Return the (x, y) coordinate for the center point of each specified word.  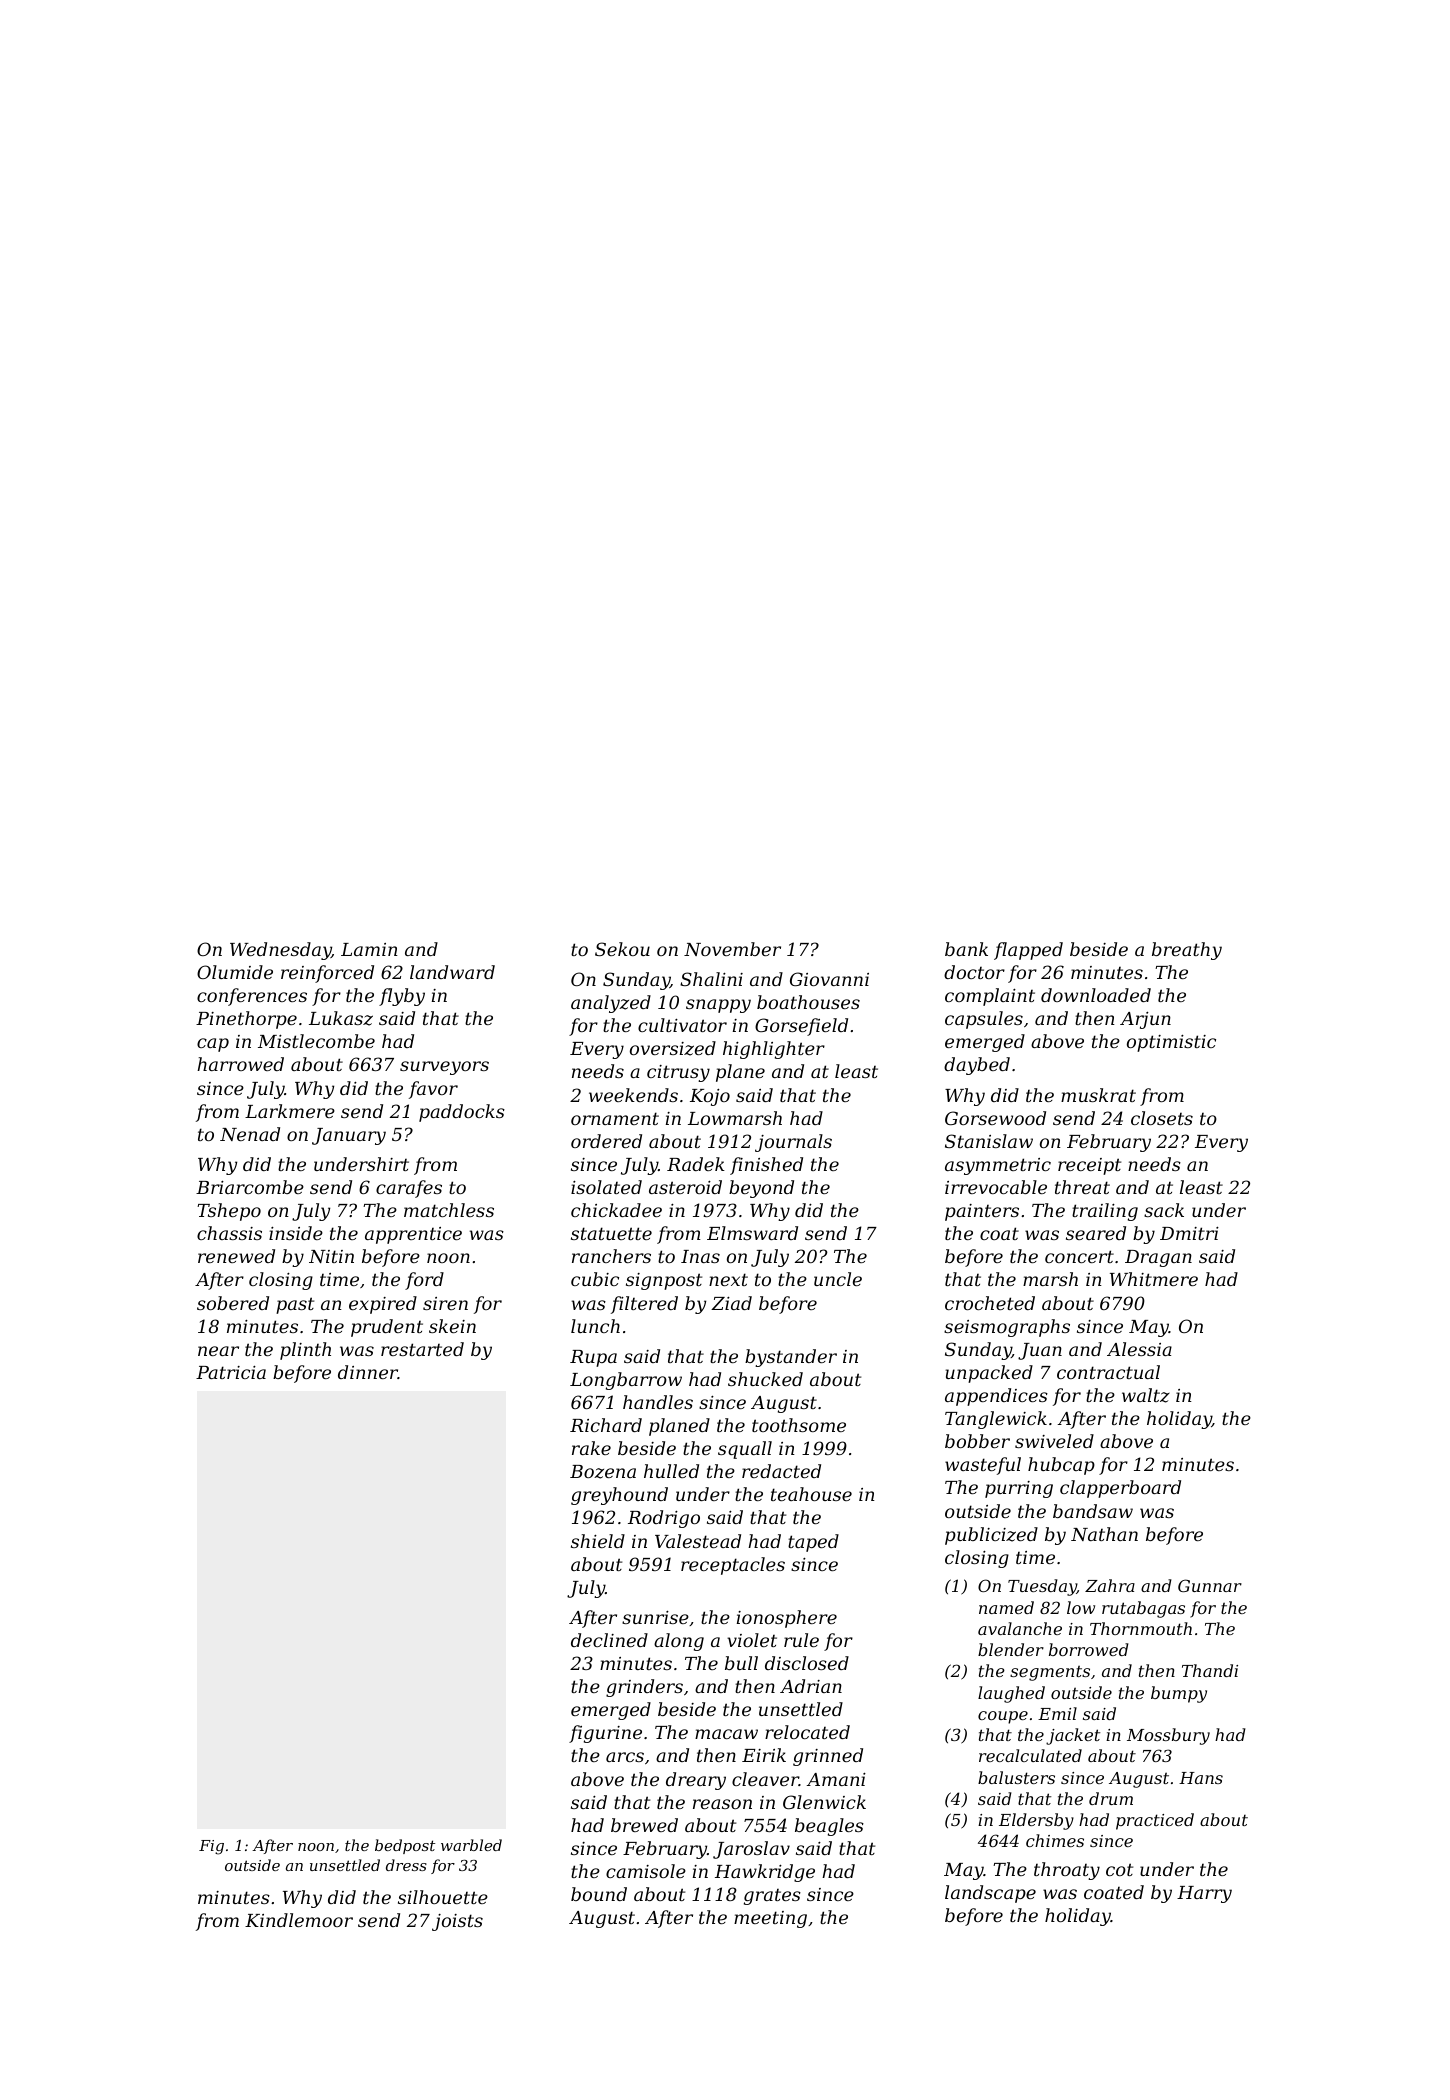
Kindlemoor (299, 1920)
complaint (990, 997)
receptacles (733, 1566)
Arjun (1145, 1020)
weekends (633, 1095)
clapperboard (1120, 1489)
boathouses (808, 1002)
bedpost (405, 1846)
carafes (409, 1189)
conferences (252, 997)
